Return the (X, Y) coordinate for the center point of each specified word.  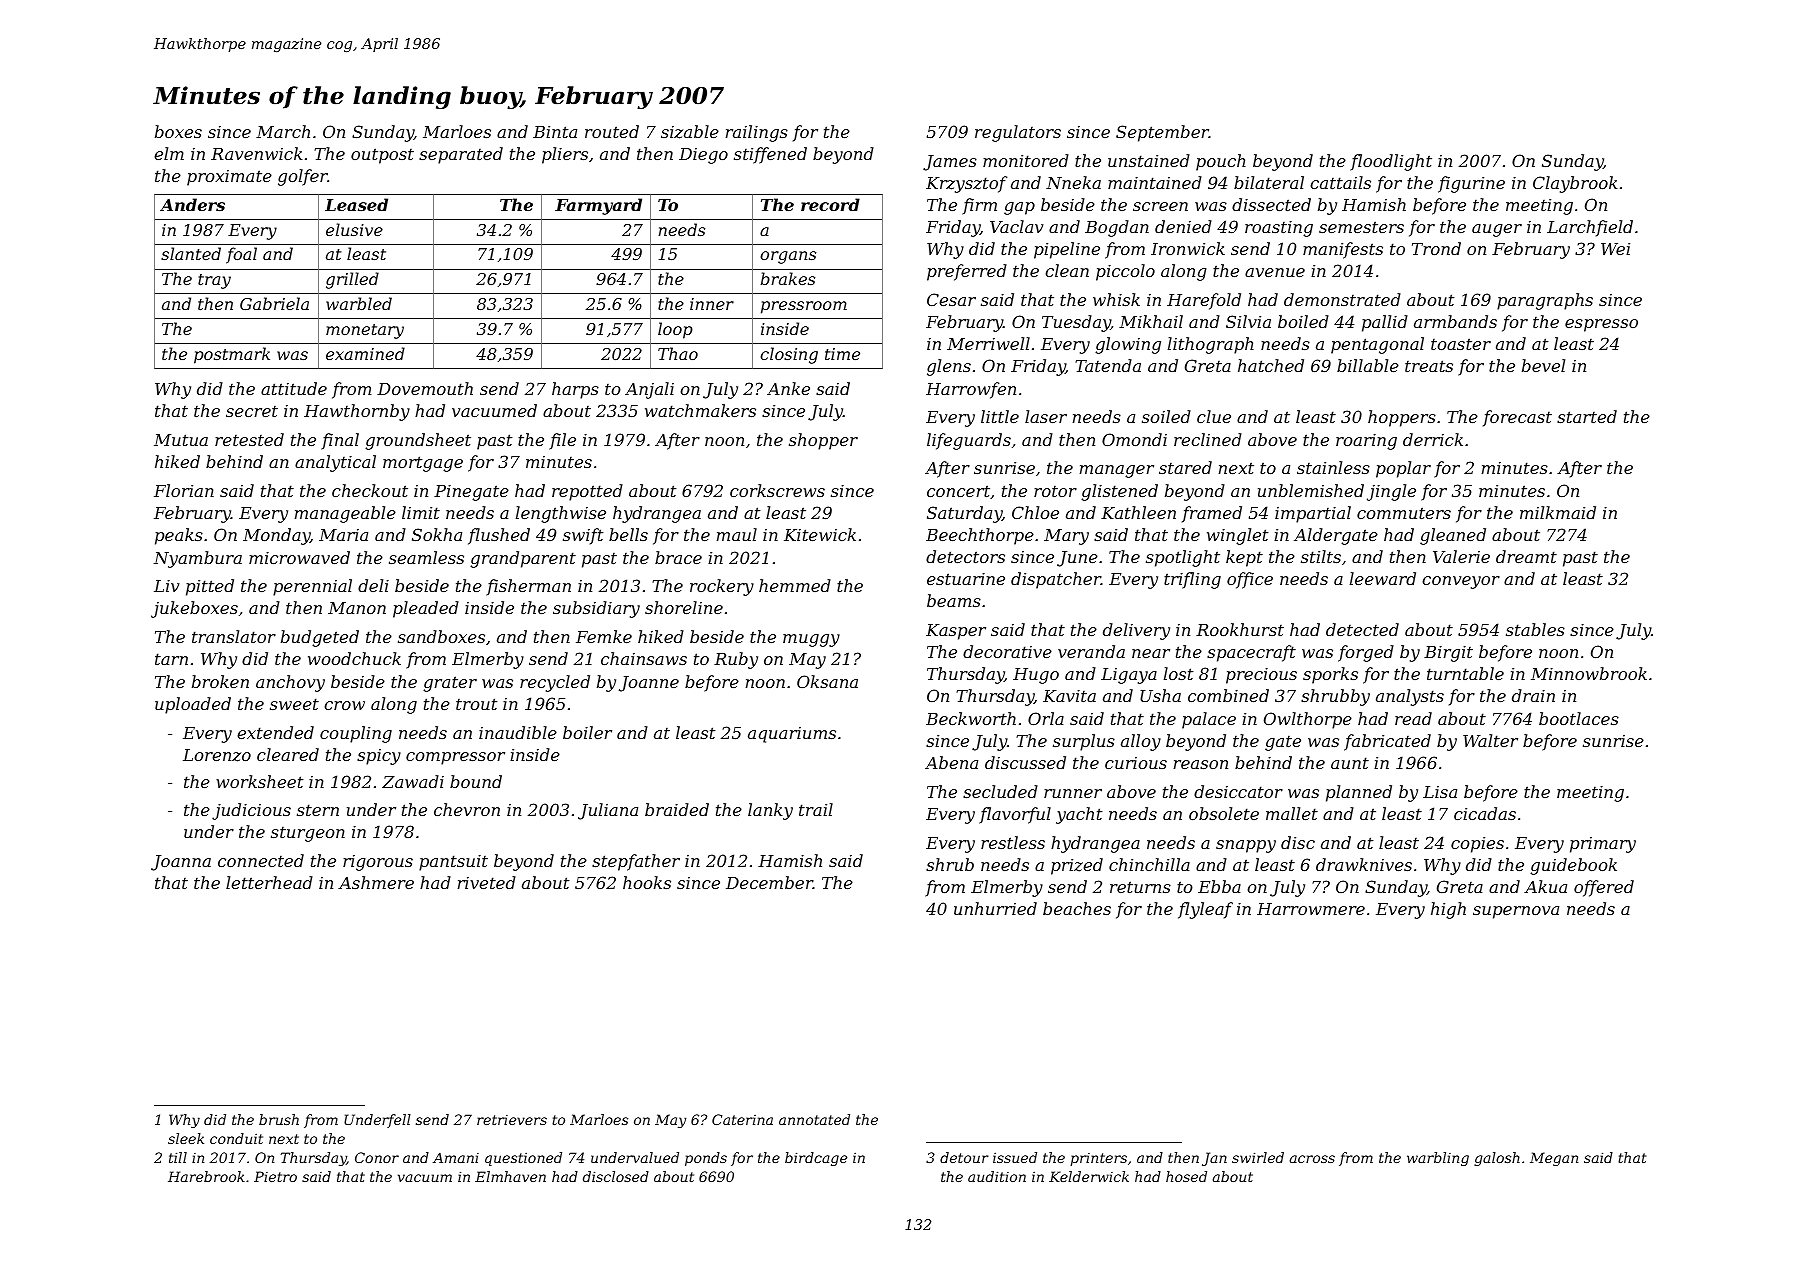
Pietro (275, 1176)
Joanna (181, 863)
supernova (1516, 912)
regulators (1018, 133)
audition (997, 1176)
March (283, 131)
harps (575, 390)
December (769, 882)
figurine (1471, 184)
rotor (1055, 491)
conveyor (1461, 582)
